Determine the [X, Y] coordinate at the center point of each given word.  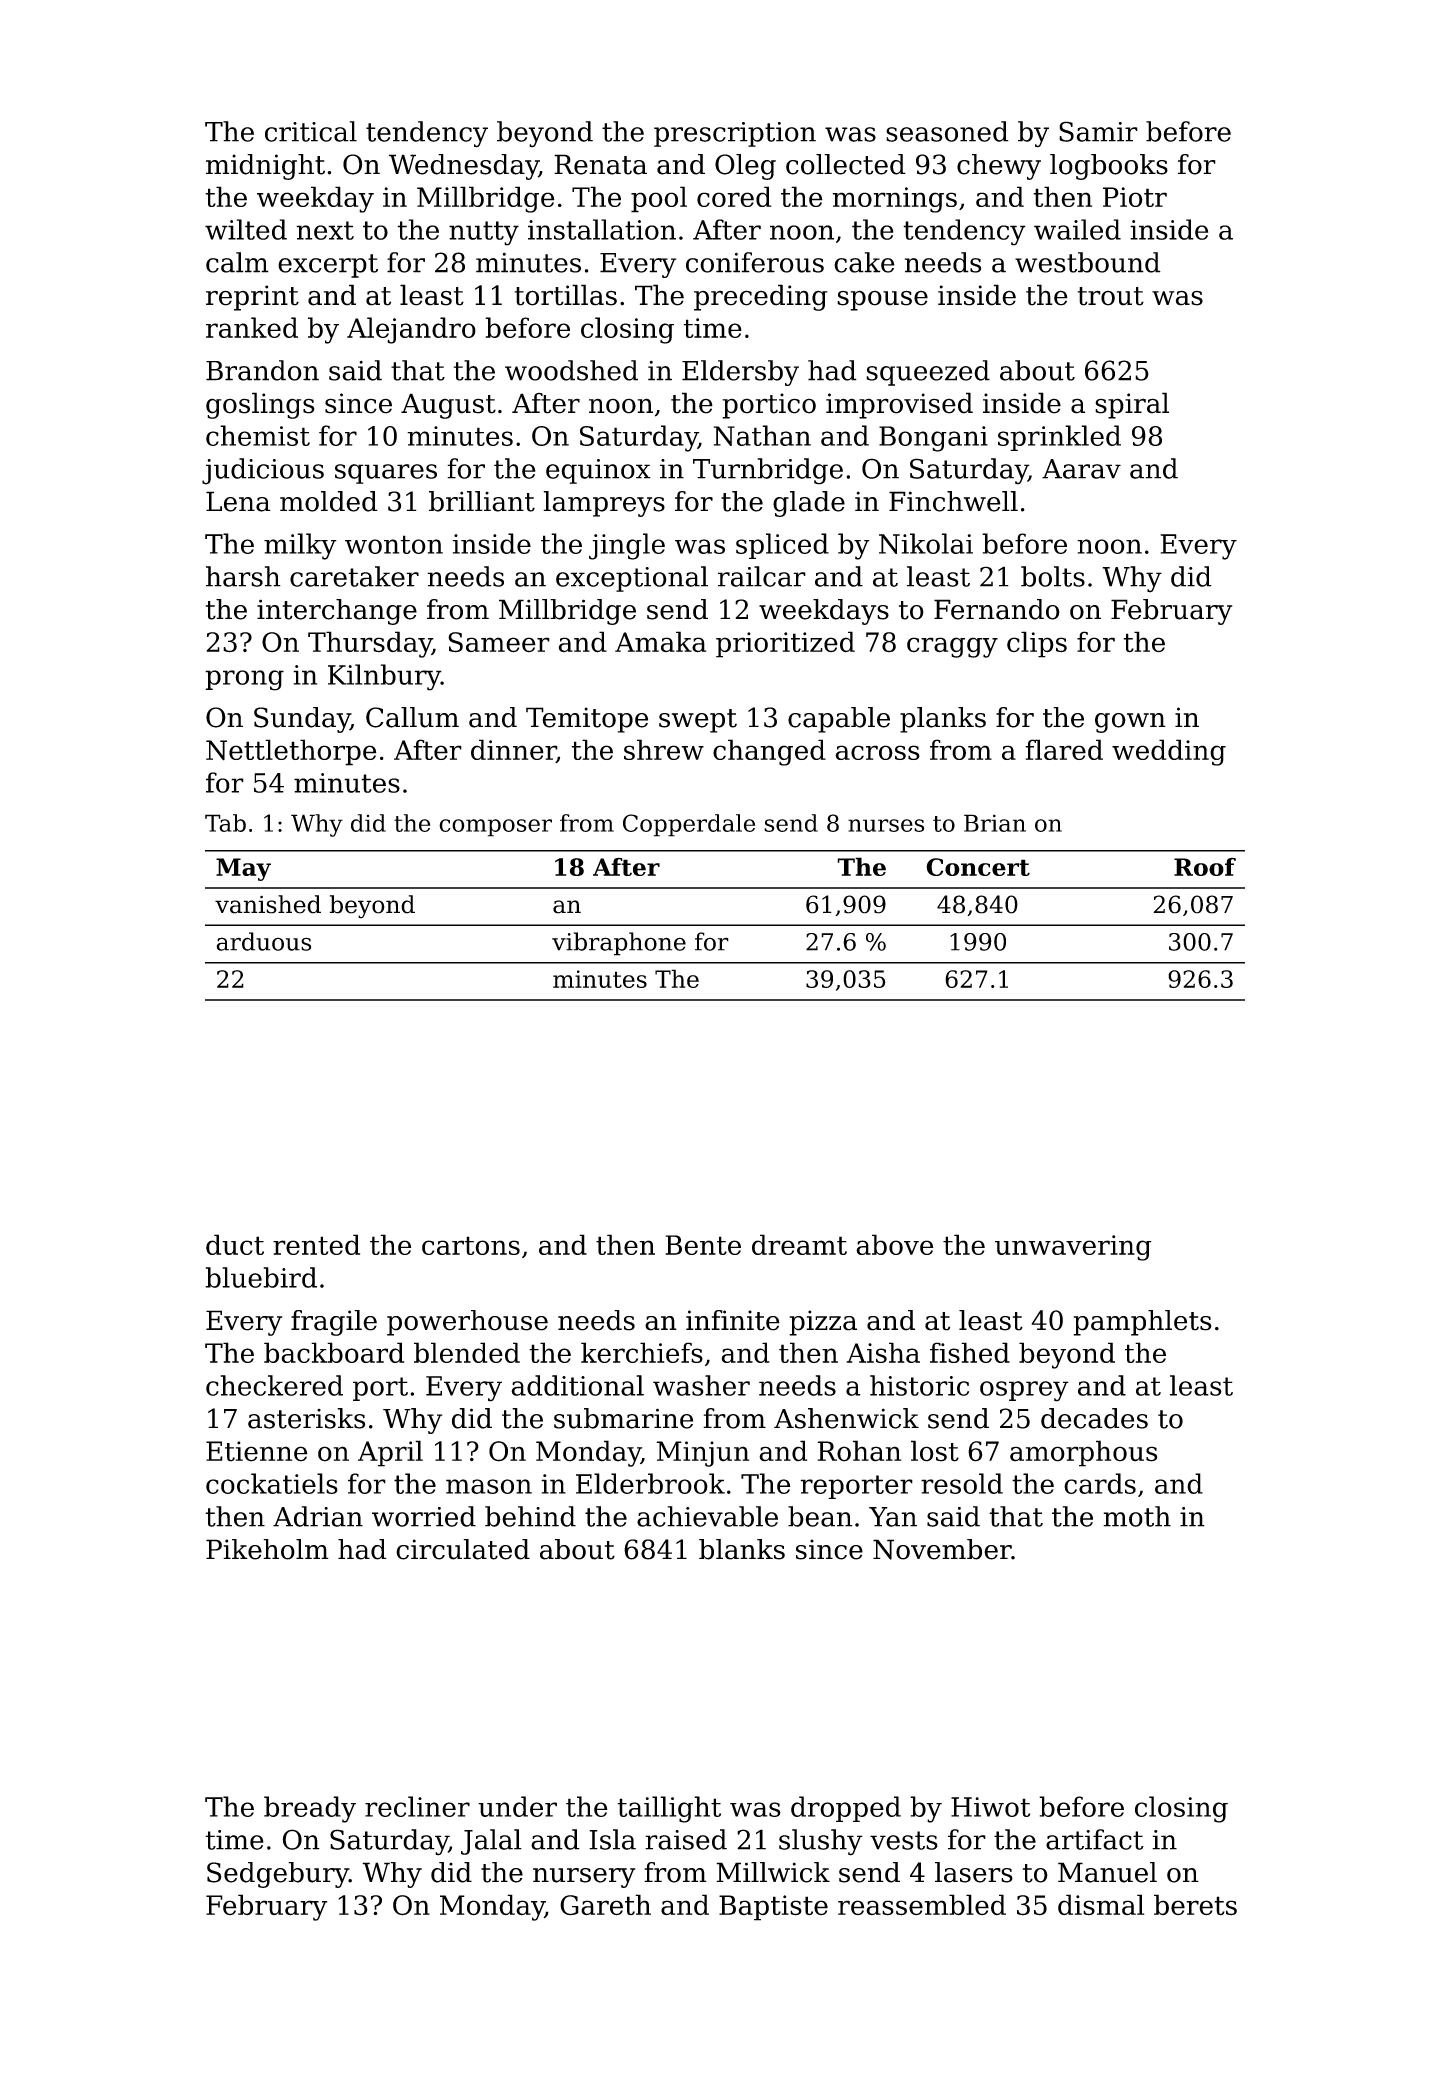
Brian [995, 823]
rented [316, 1244]
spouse [882, 300]
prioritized [785, 644]
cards [1100, 1483]
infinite [733, 1320]
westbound [1088, 262]
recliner [417, 1806]
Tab [225, 823]
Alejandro [411, 330]
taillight [669, 1809]
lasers [974, 1872]
